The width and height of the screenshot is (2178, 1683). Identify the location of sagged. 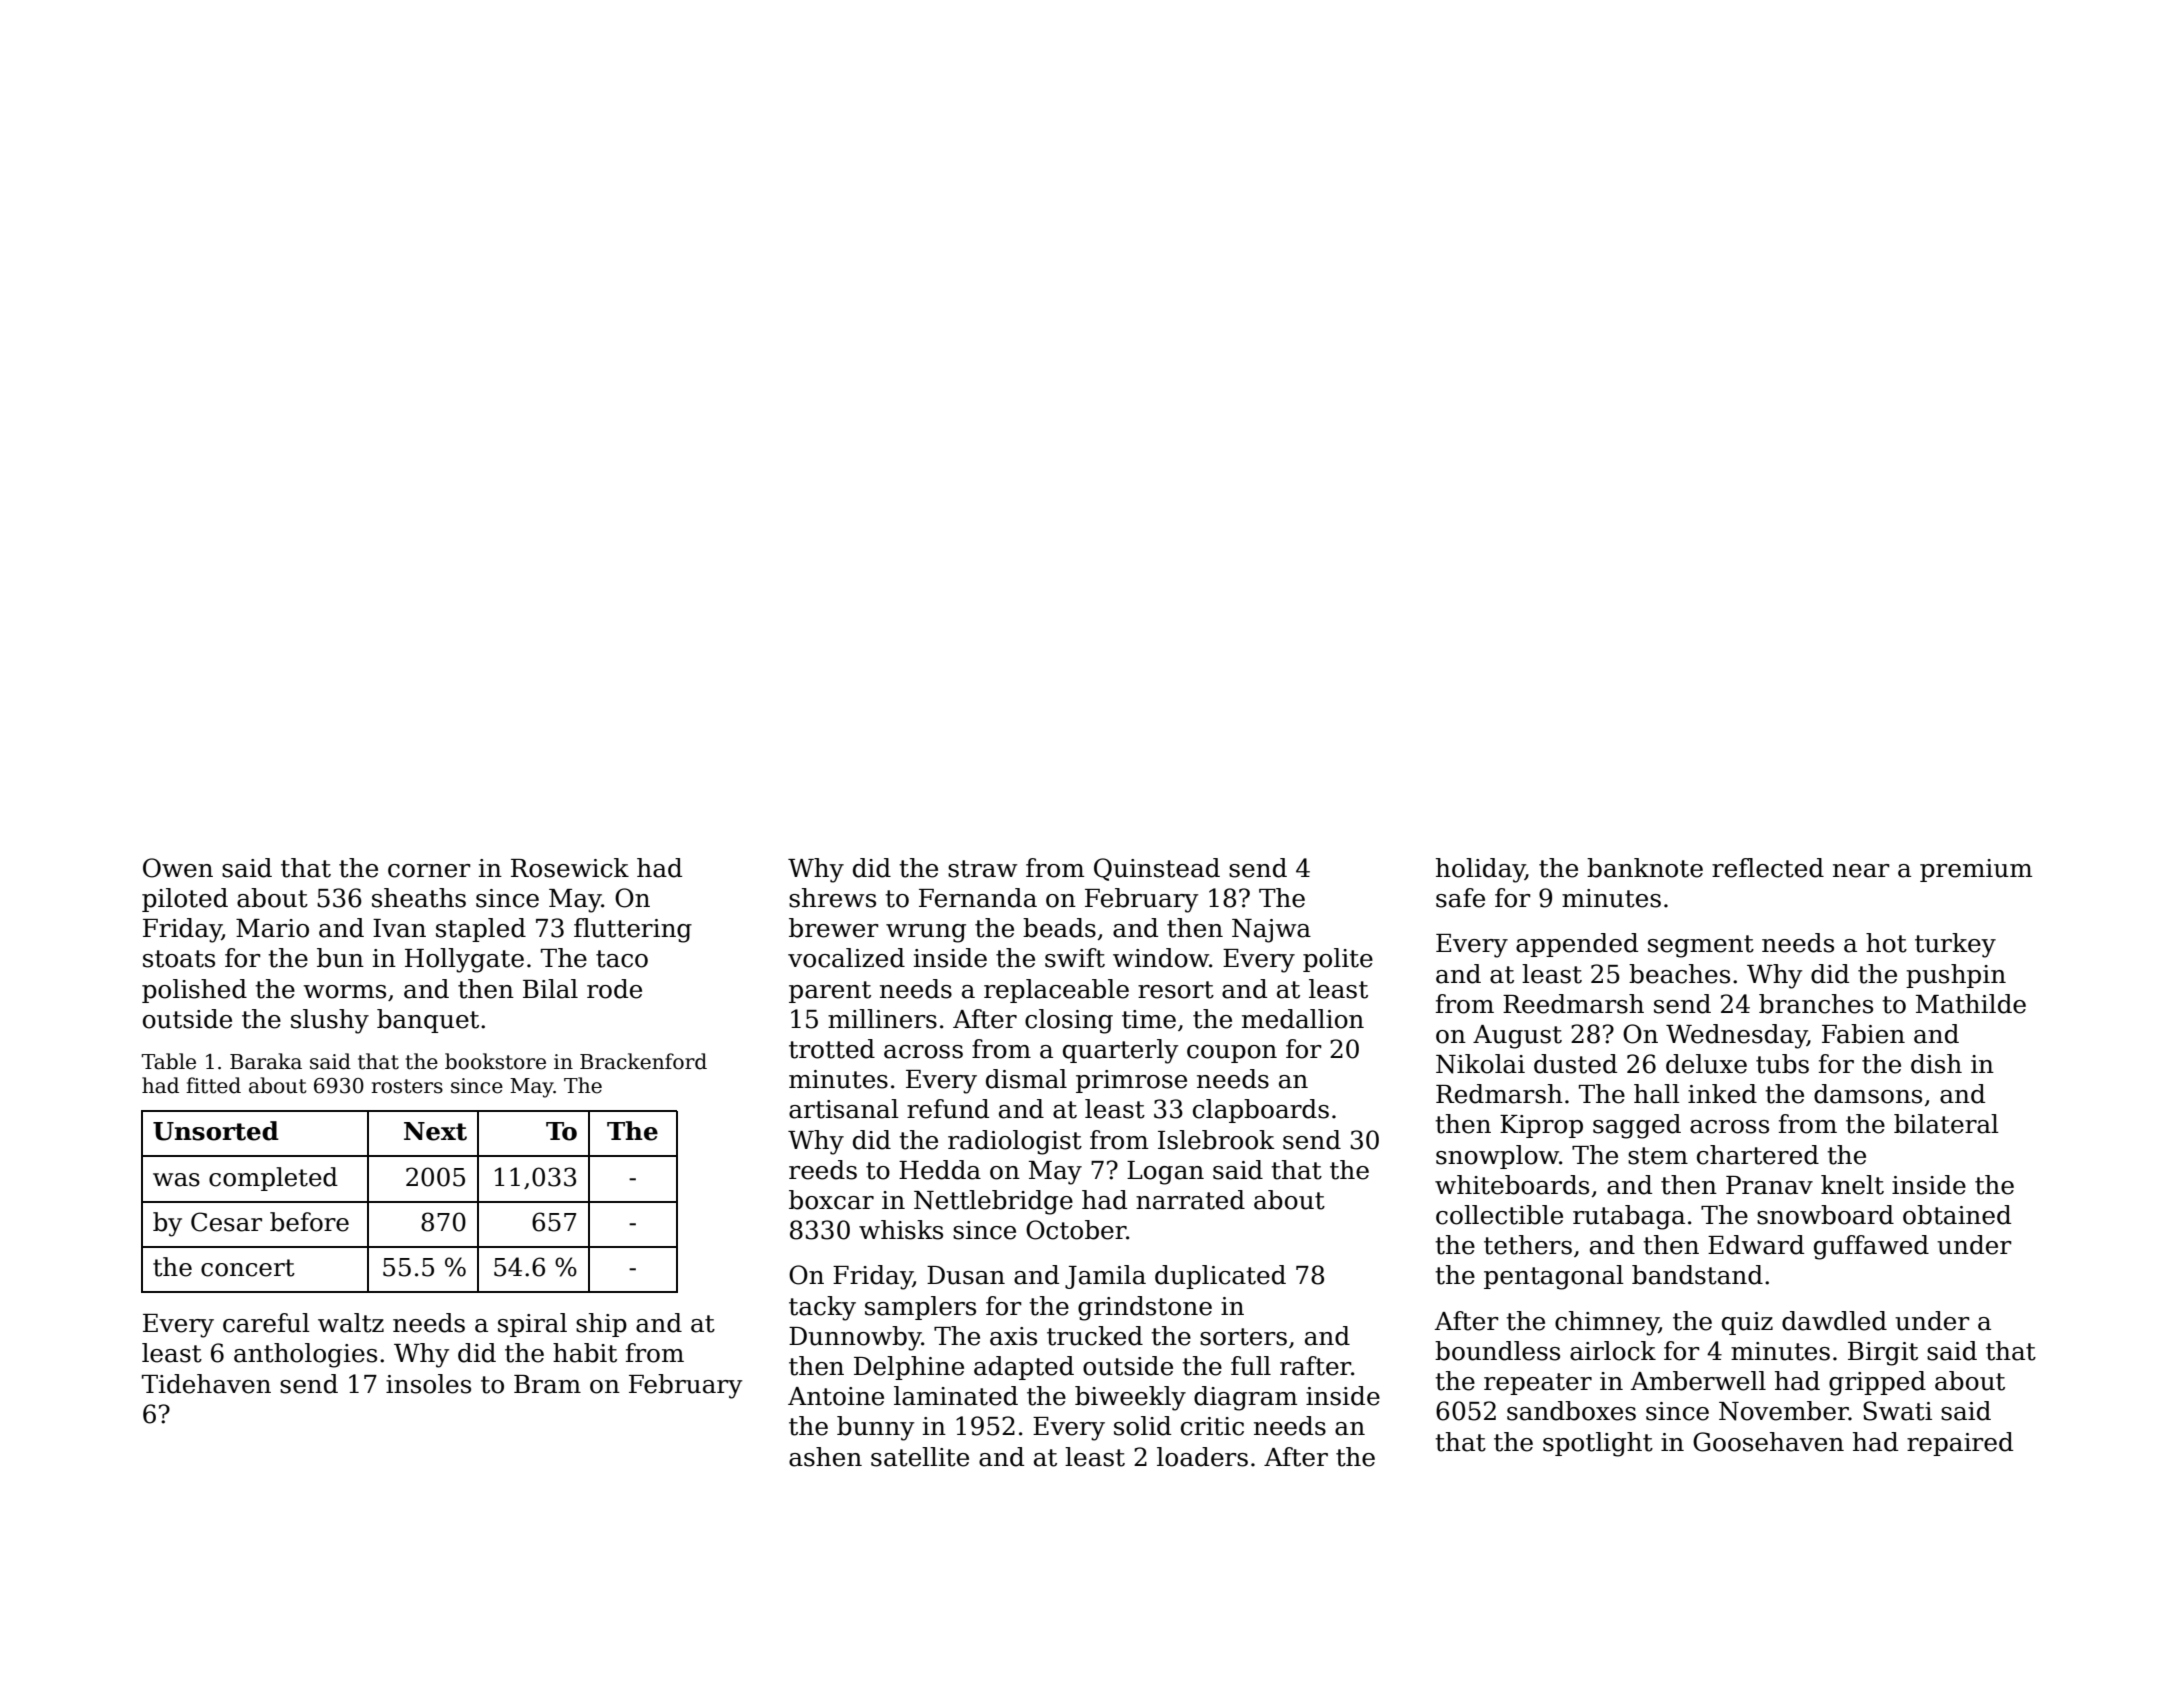
(1637, 1126).
